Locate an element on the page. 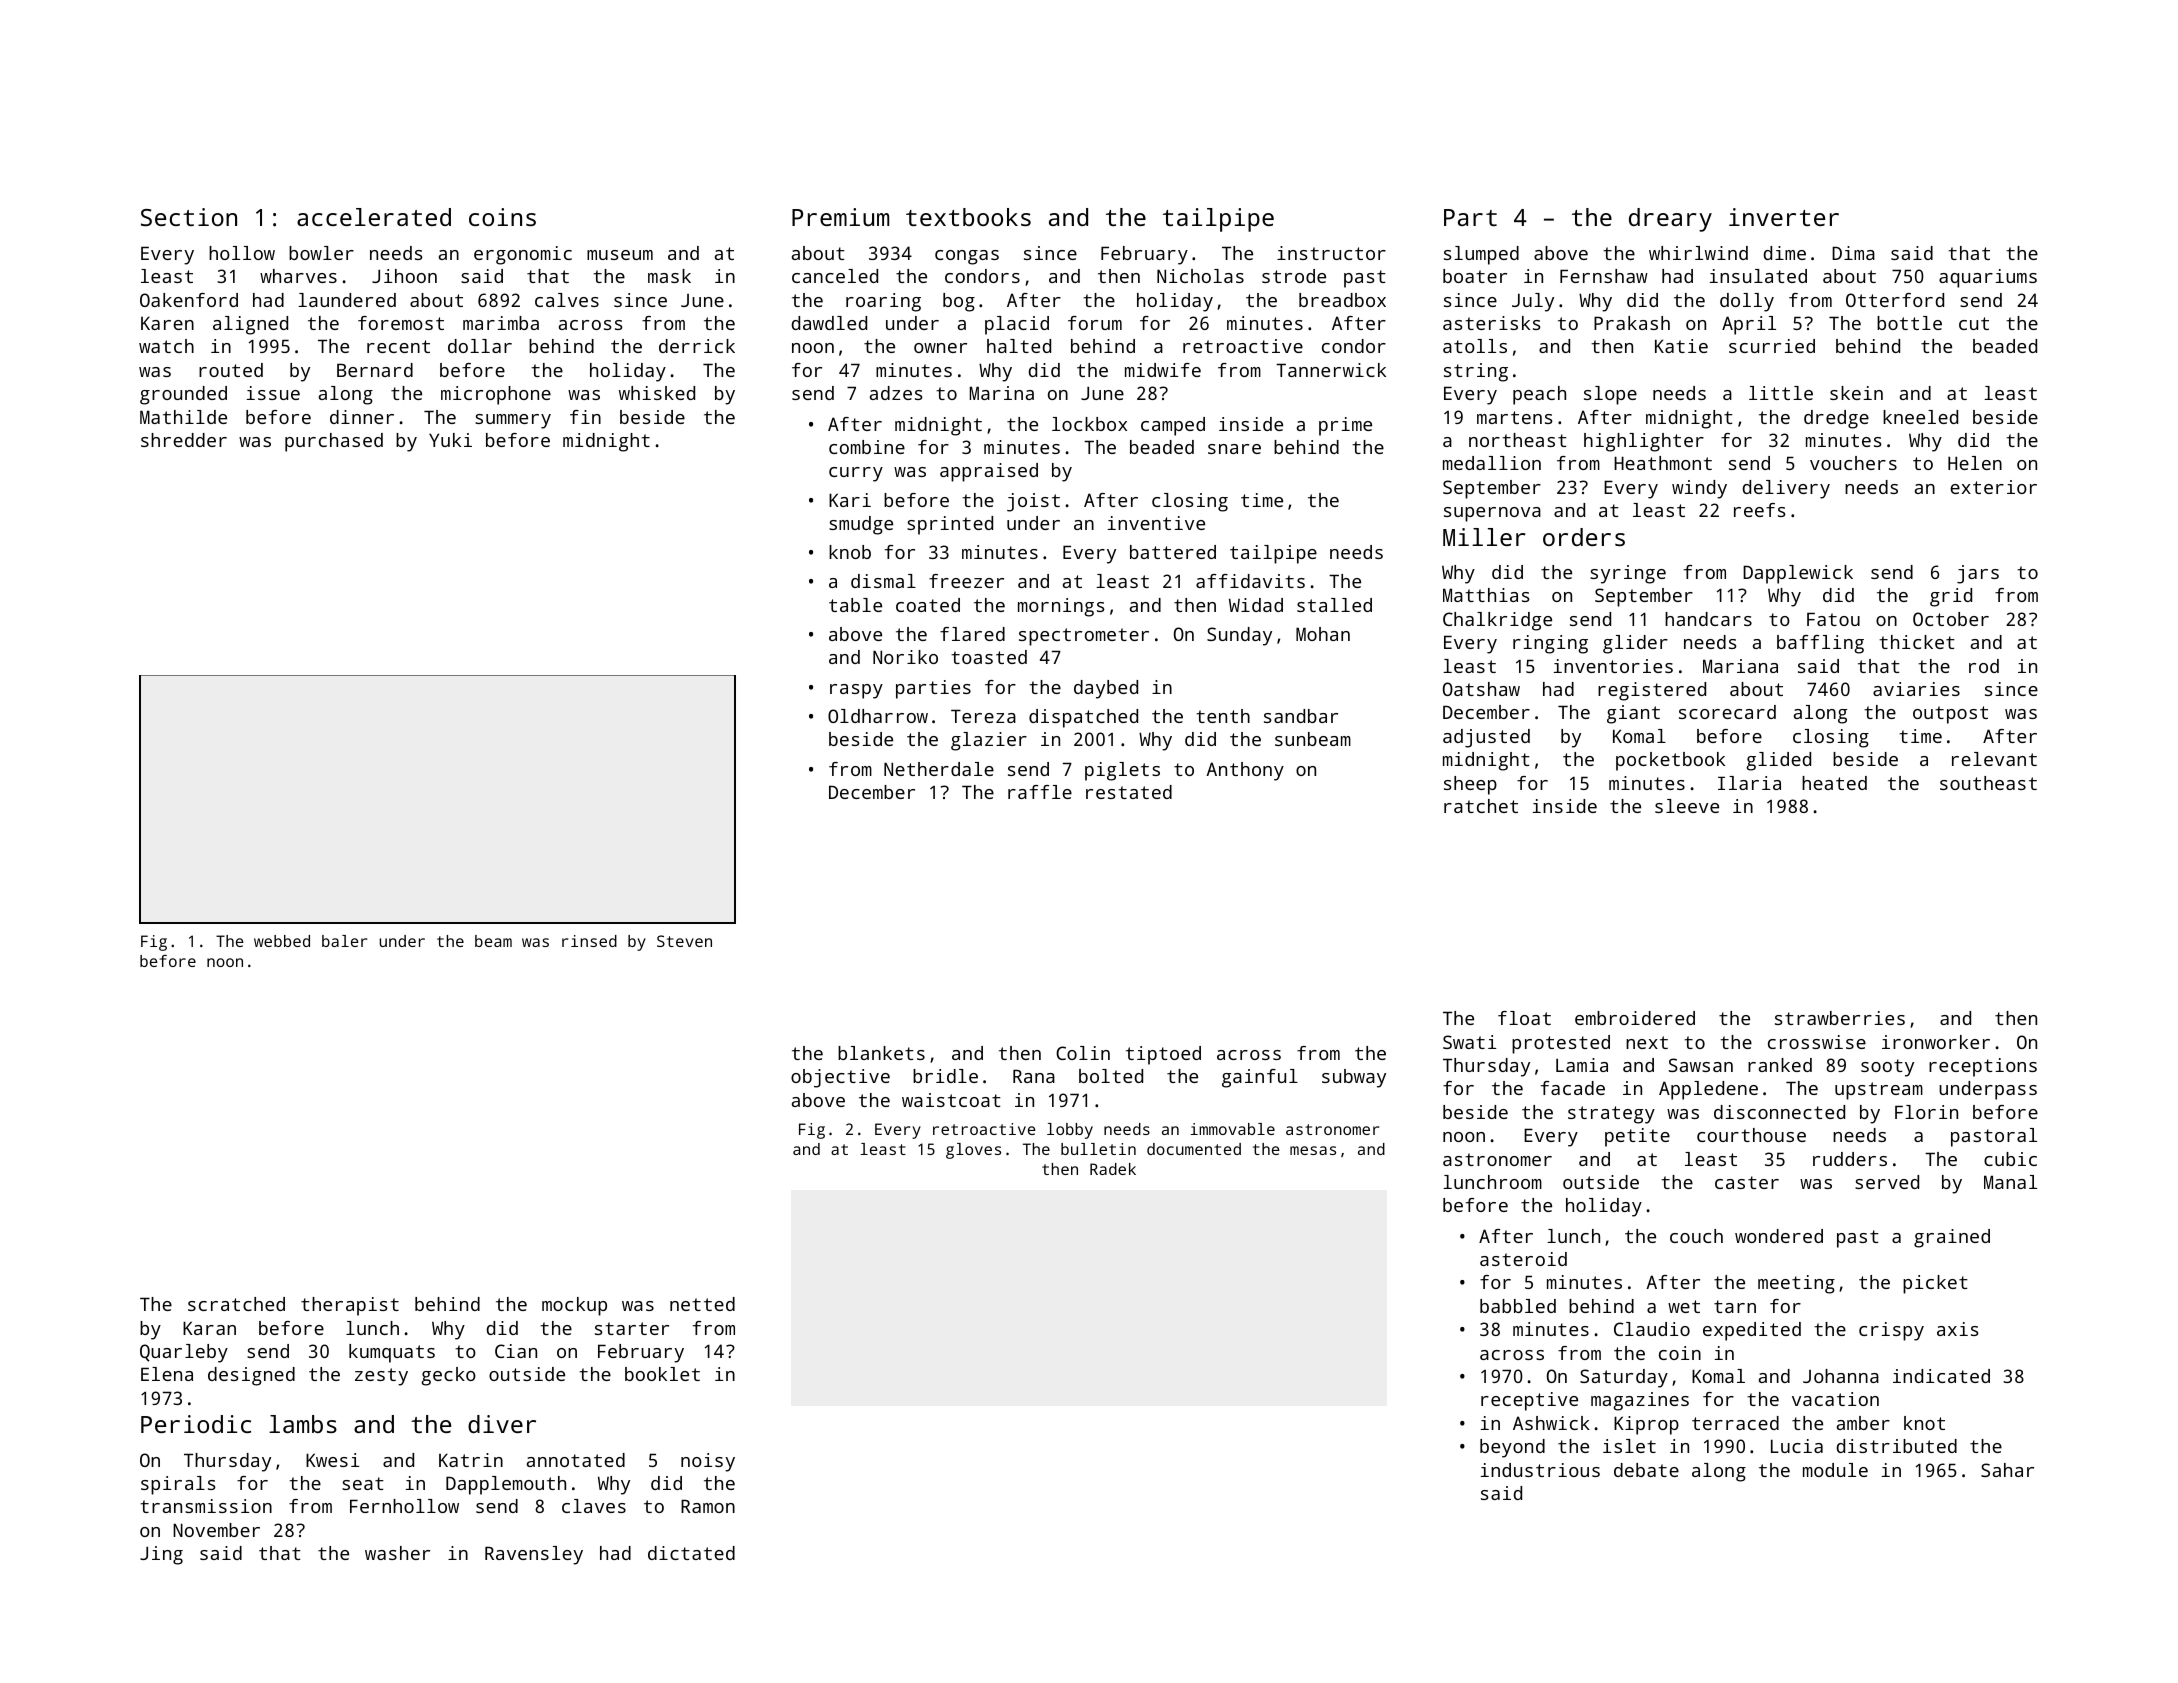 This image has height=1683, width=2178. calves is located at coordinates (567, 300).
